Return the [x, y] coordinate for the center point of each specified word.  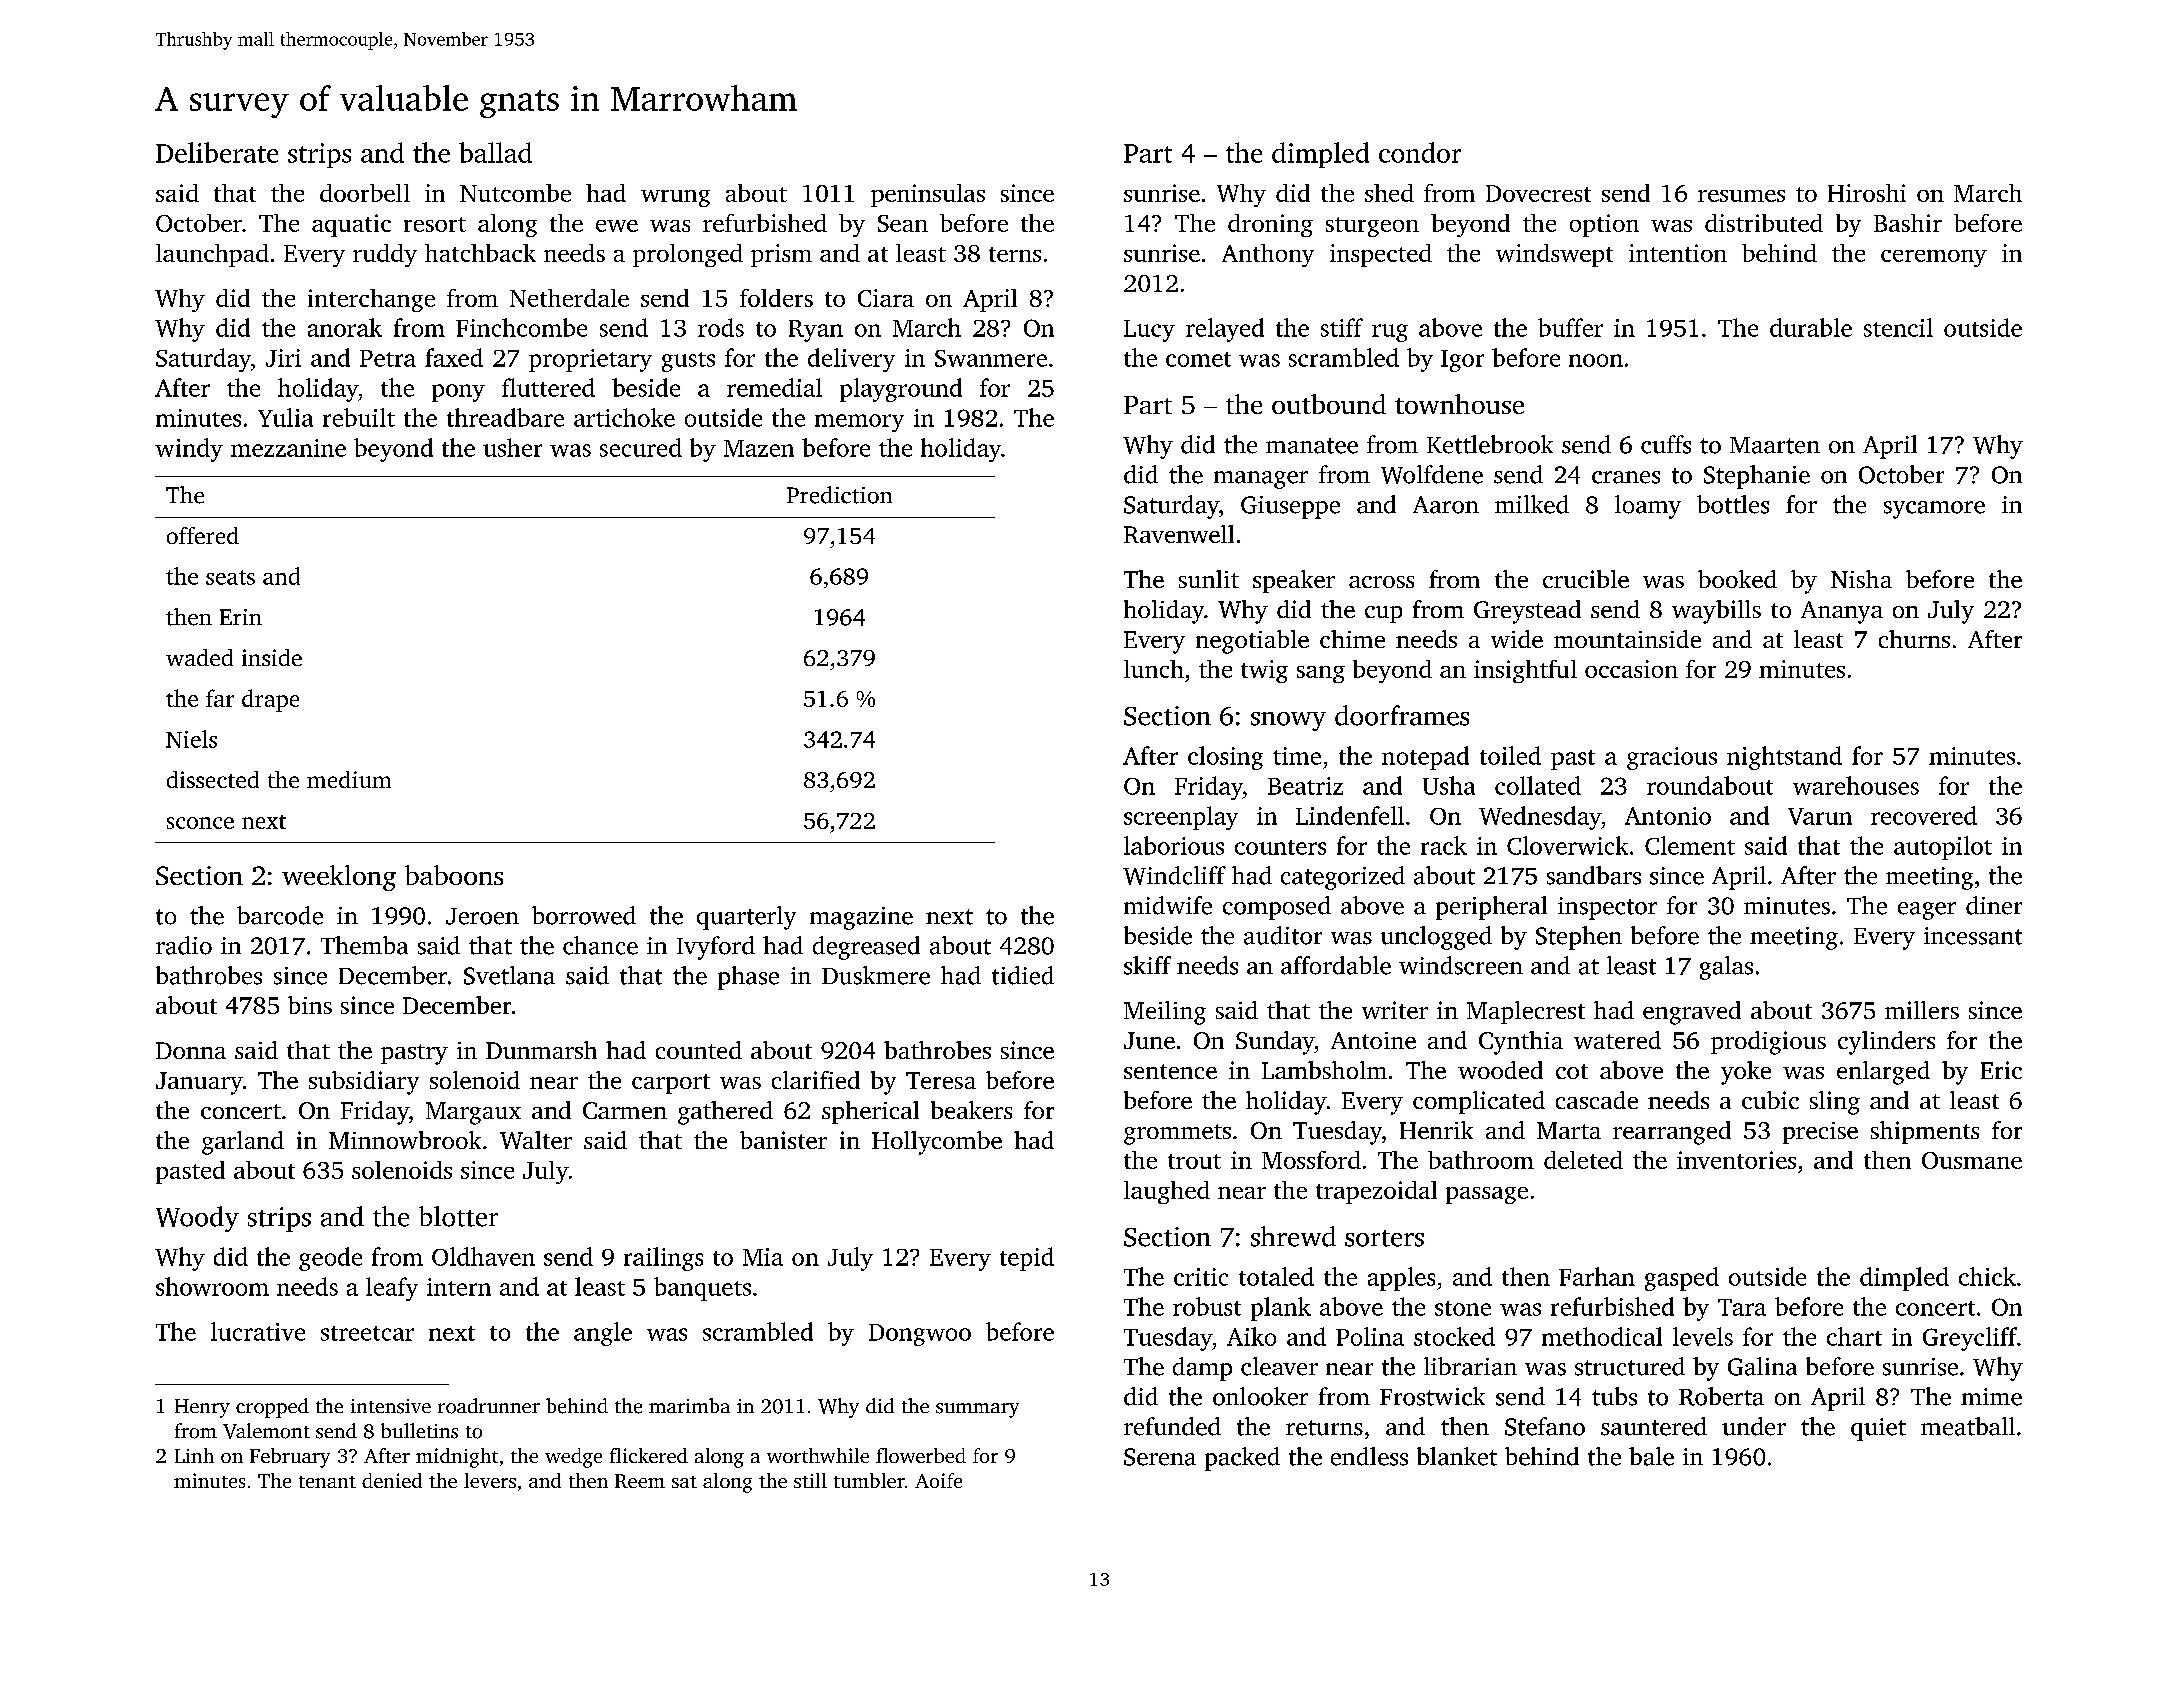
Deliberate [217, 152]
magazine [861, 918]
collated [1538, 785]
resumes [1741, 196]
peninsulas [928, 195]
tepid [1027, 1259]
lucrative [258, 1331]
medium [349, 779]
